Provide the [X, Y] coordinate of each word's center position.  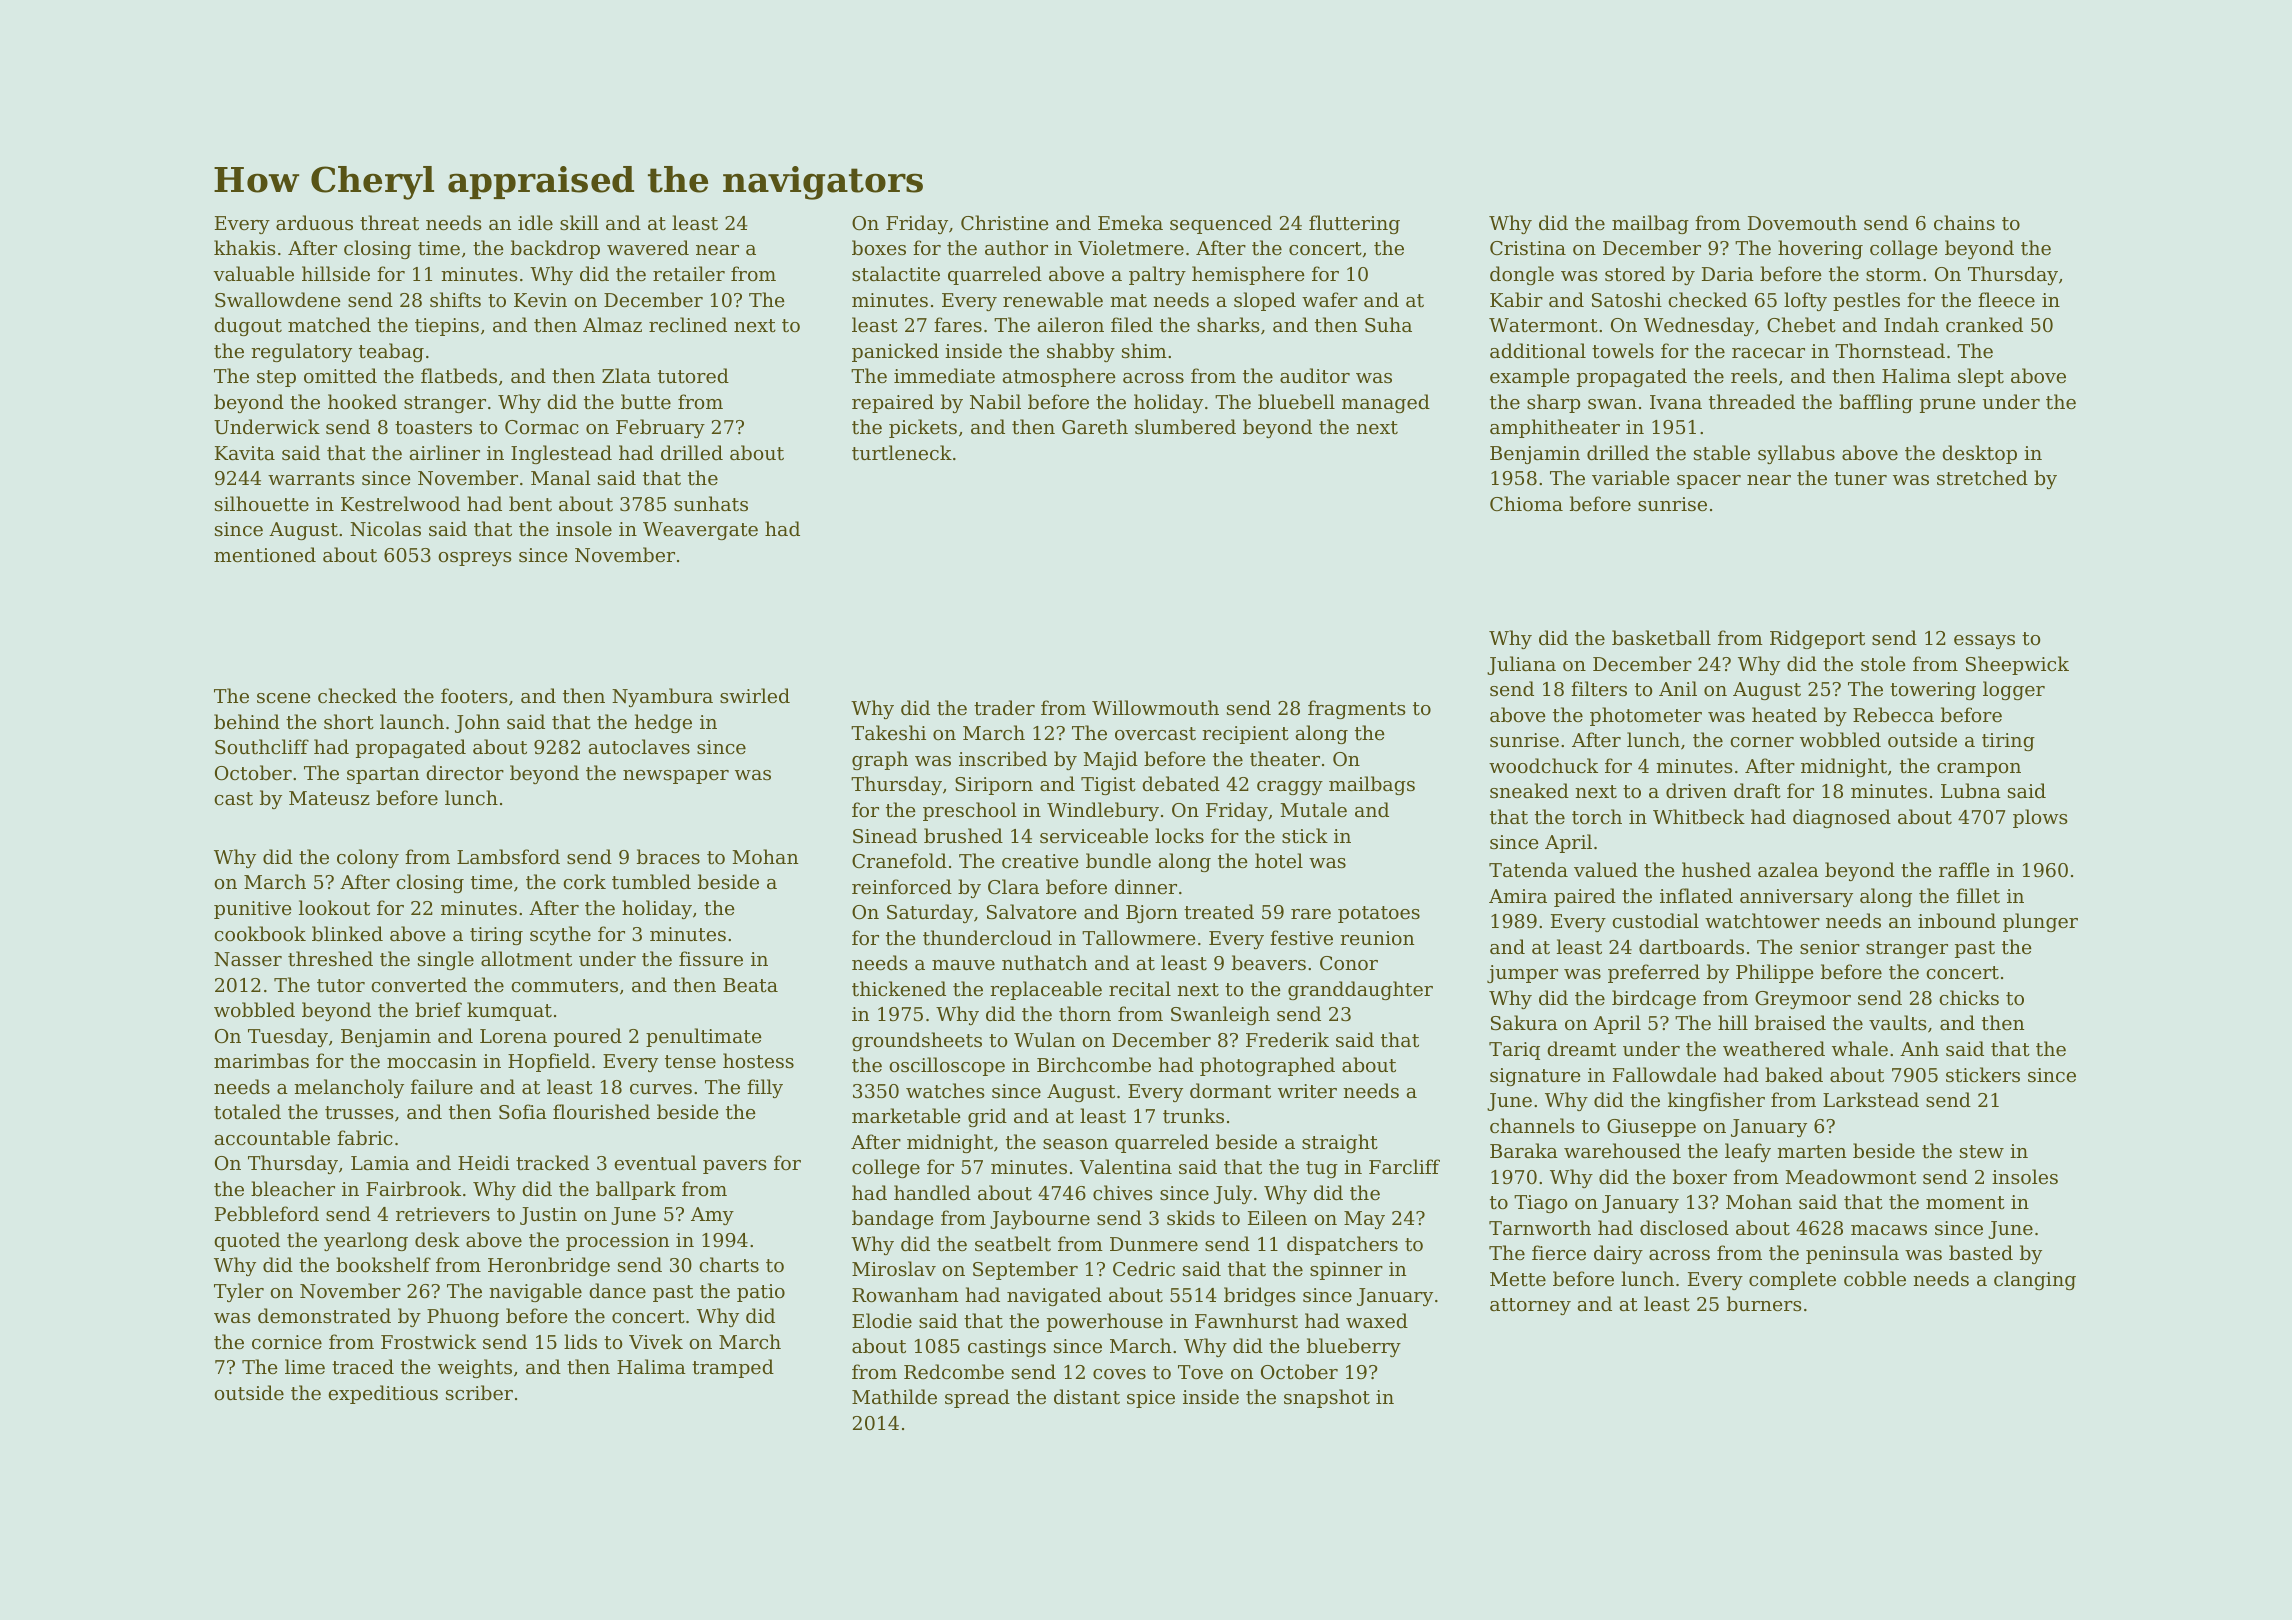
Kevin [540, 300]
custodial [1655, 920]
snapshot [1327, 1398]
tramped [733, 1368]
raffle [1964, 869]
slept [1981, 377]
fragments [1357, 709]
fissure [711, 958]
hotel [1279, 861]
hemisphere [1248, 275]
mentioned [265, 554]
